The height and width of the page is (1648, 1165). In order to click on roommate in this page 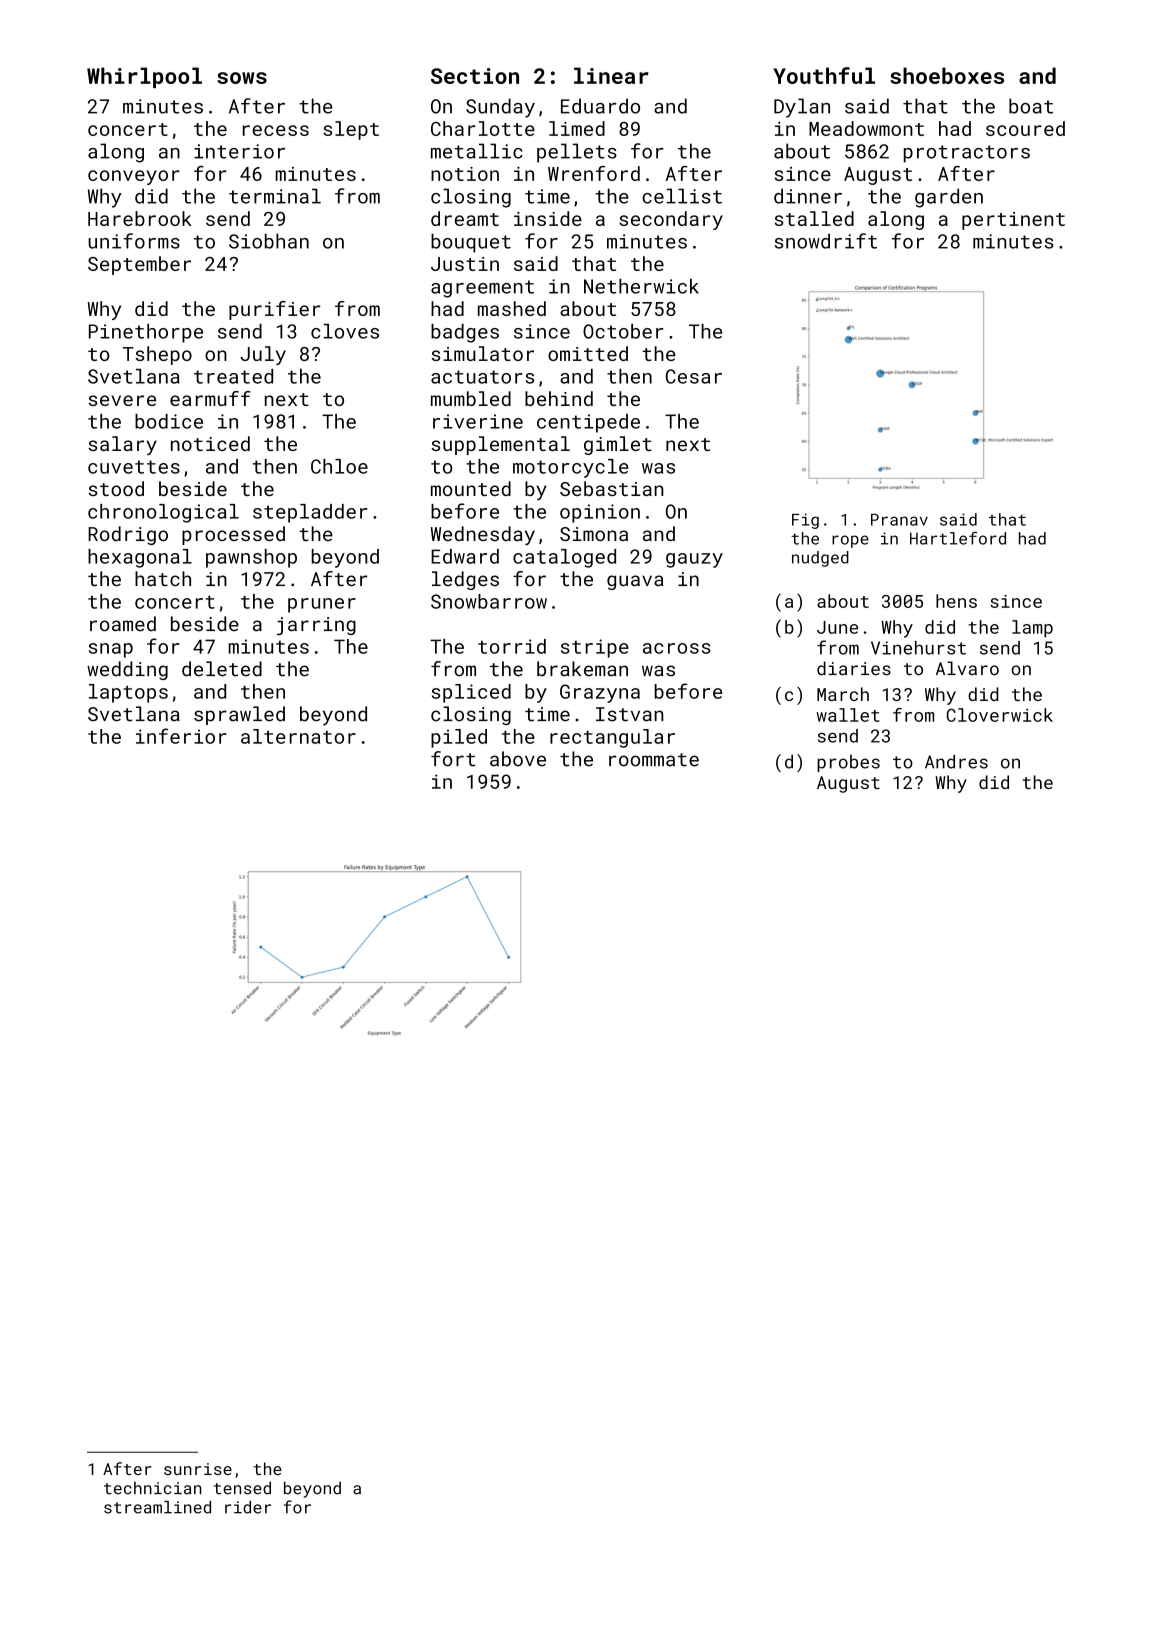, I will do `click(654, 760)`.
